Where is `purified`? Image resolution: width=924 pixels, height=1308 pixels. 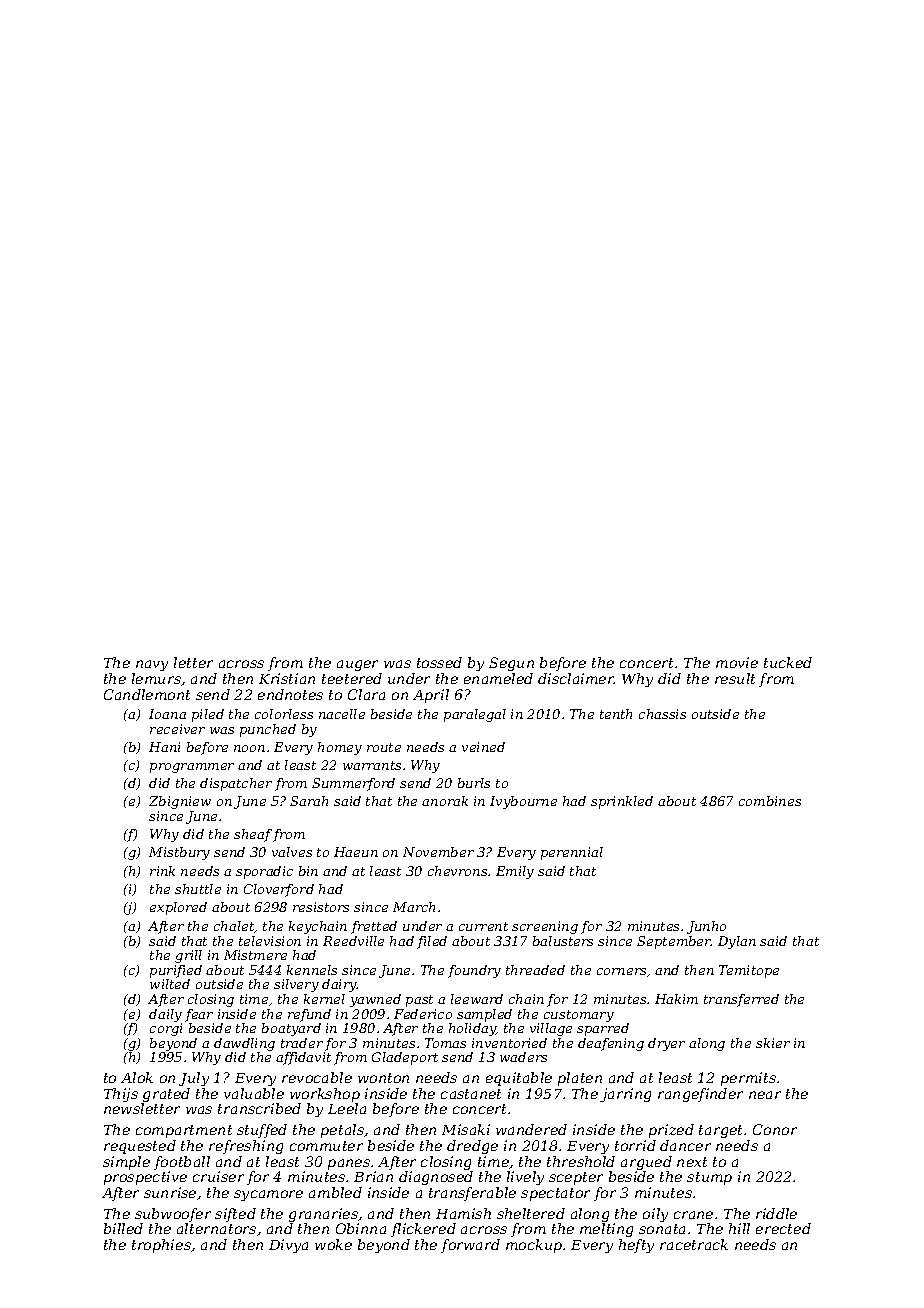
purified is located at coordinates (176, 971).
